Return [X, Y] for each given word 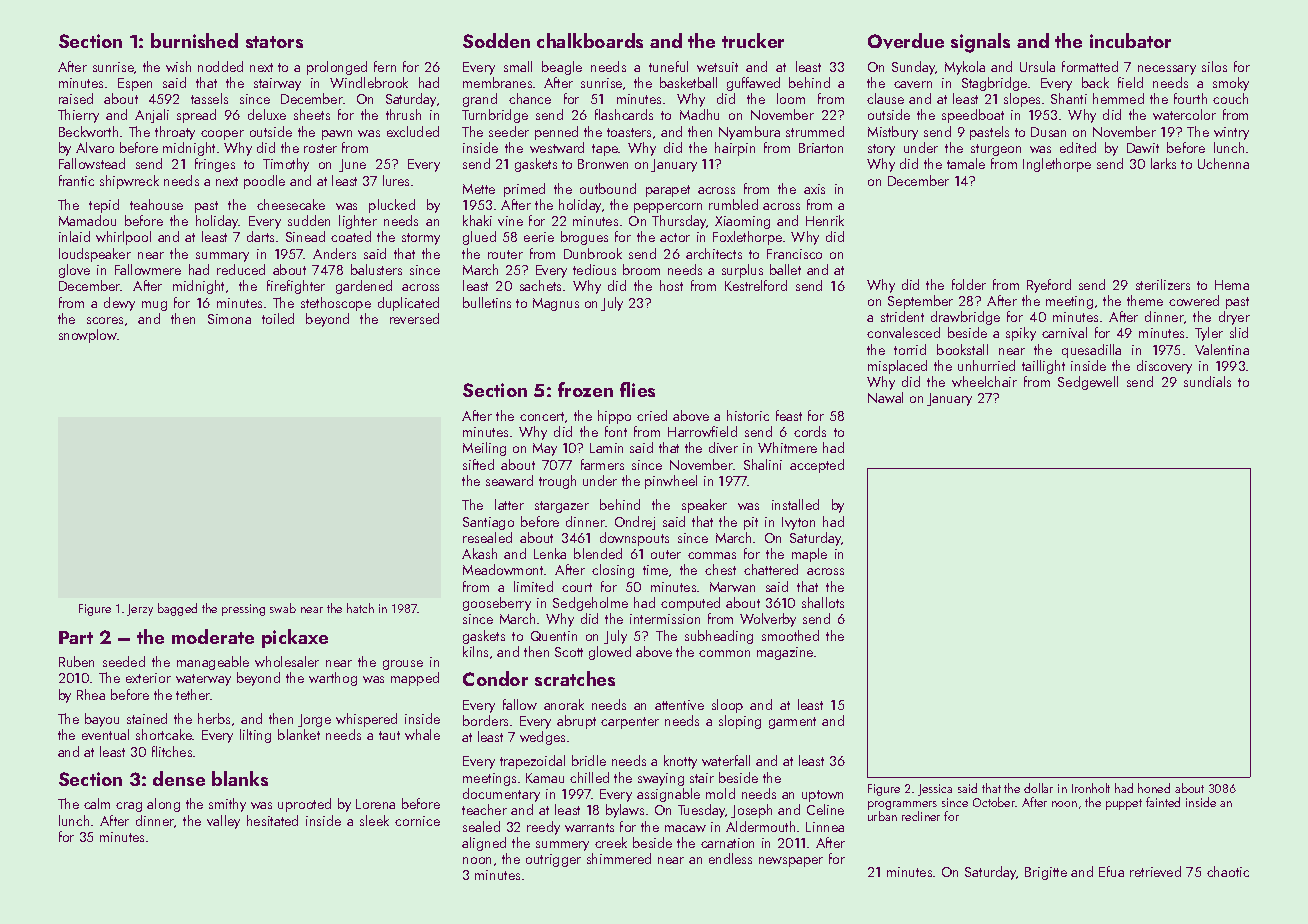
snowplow [88, 336]
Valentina [1222, 349]
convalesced [903, 332]
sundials [1207, 381]
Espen [135, 84]
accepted [817, 466]
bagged [177, 609]
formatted [1090, 66]
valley [223, 822]
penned [556, 133]
